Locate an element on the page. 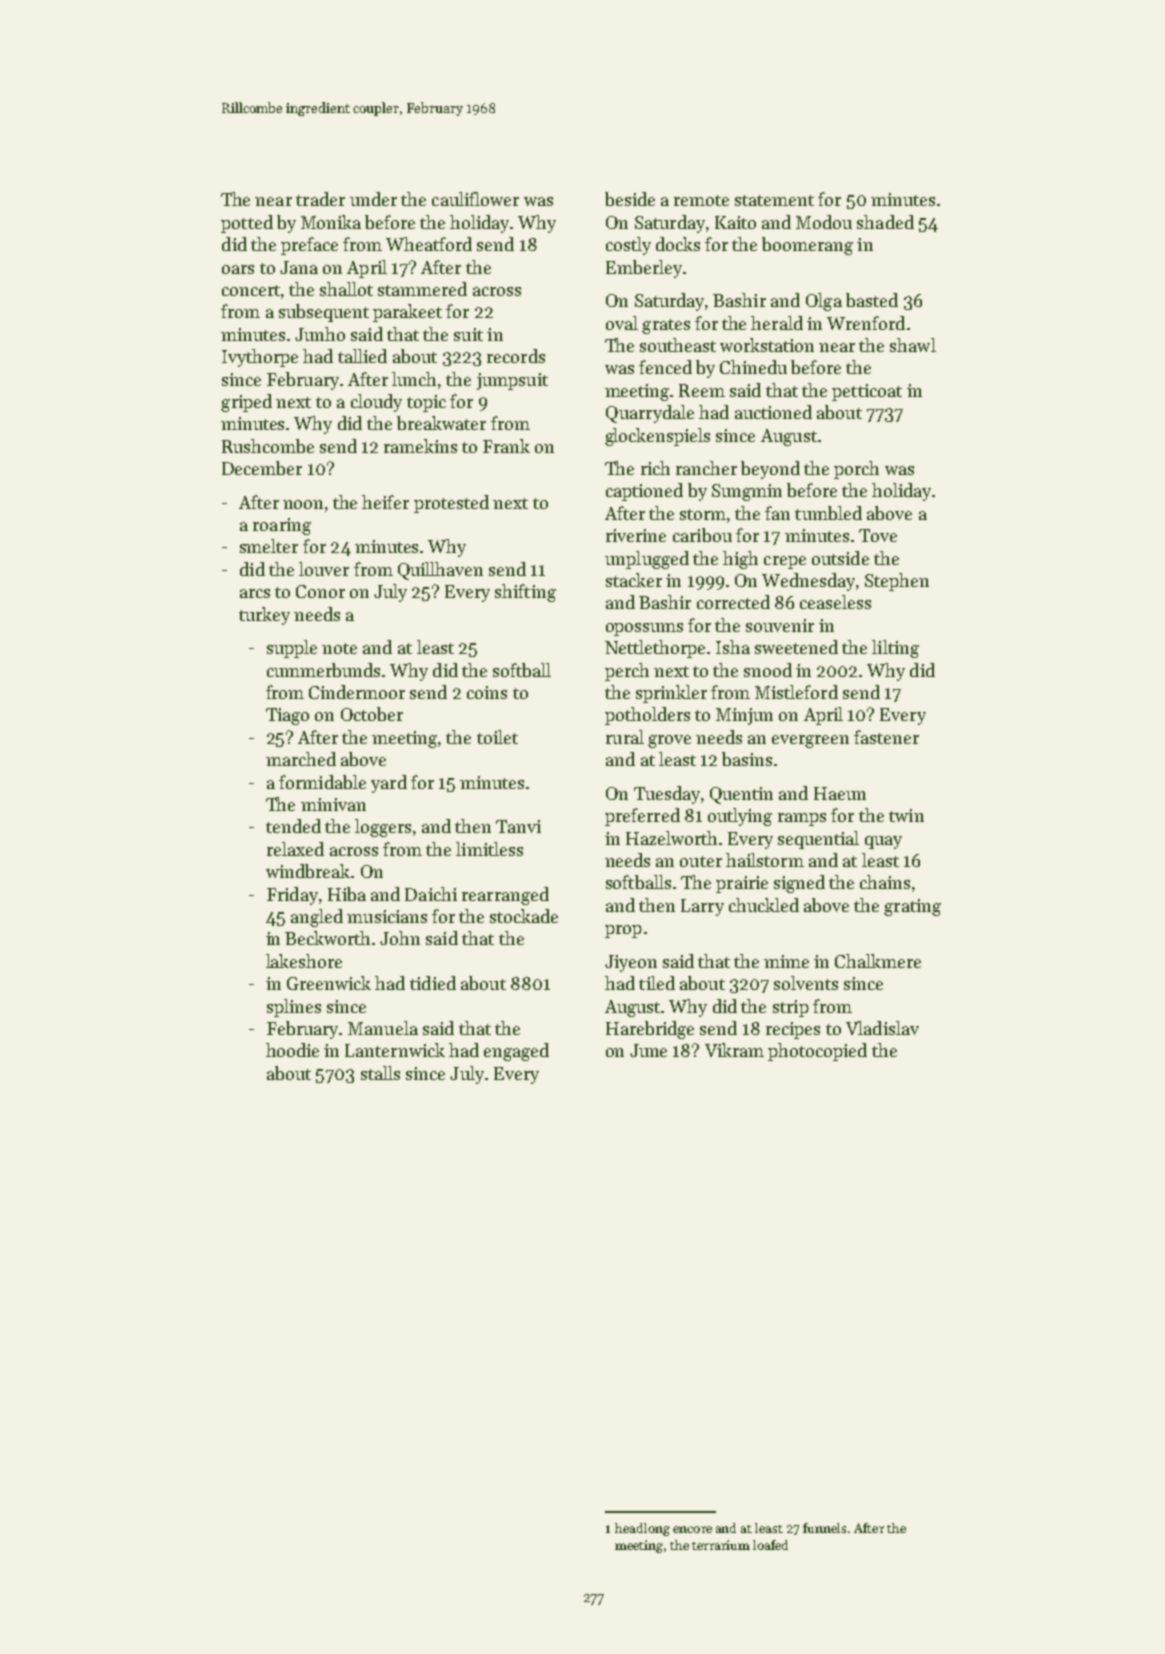 This page has width=1165, height=1654. stockade is located at coordinates (524, 916).
